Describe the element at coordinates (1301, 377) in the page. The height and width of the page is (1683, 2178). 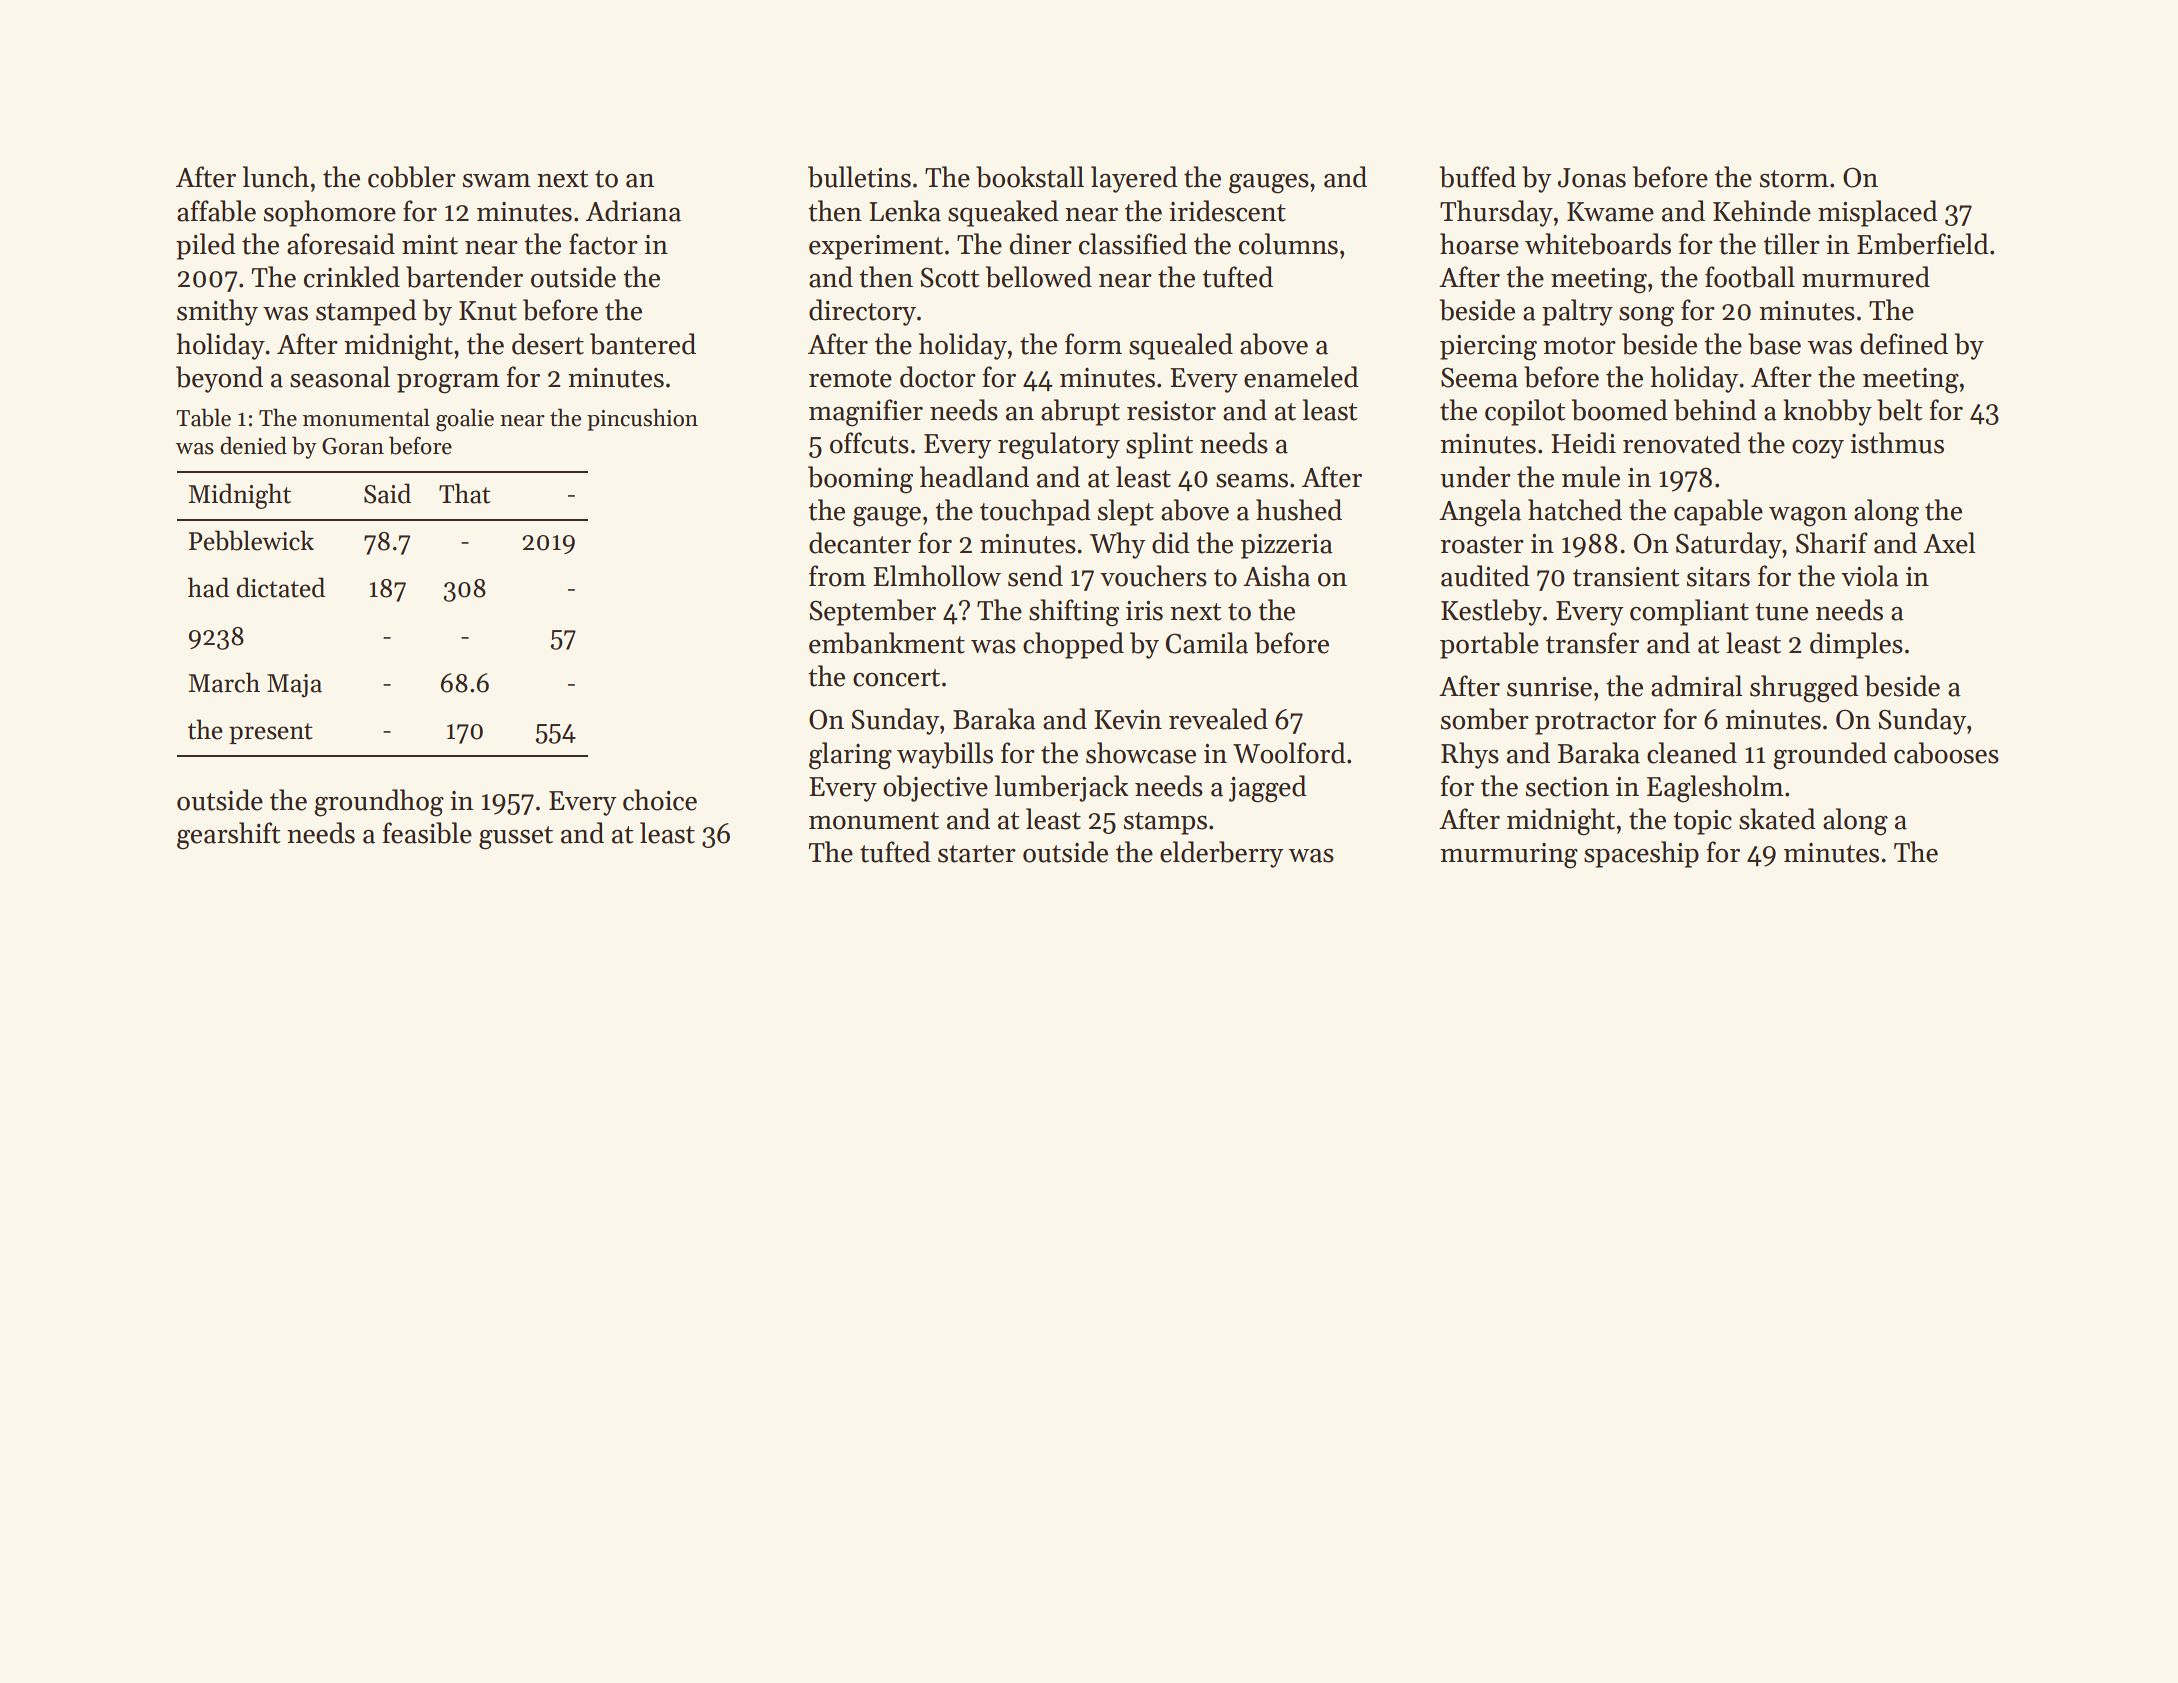
I see `enameled` at that location.
